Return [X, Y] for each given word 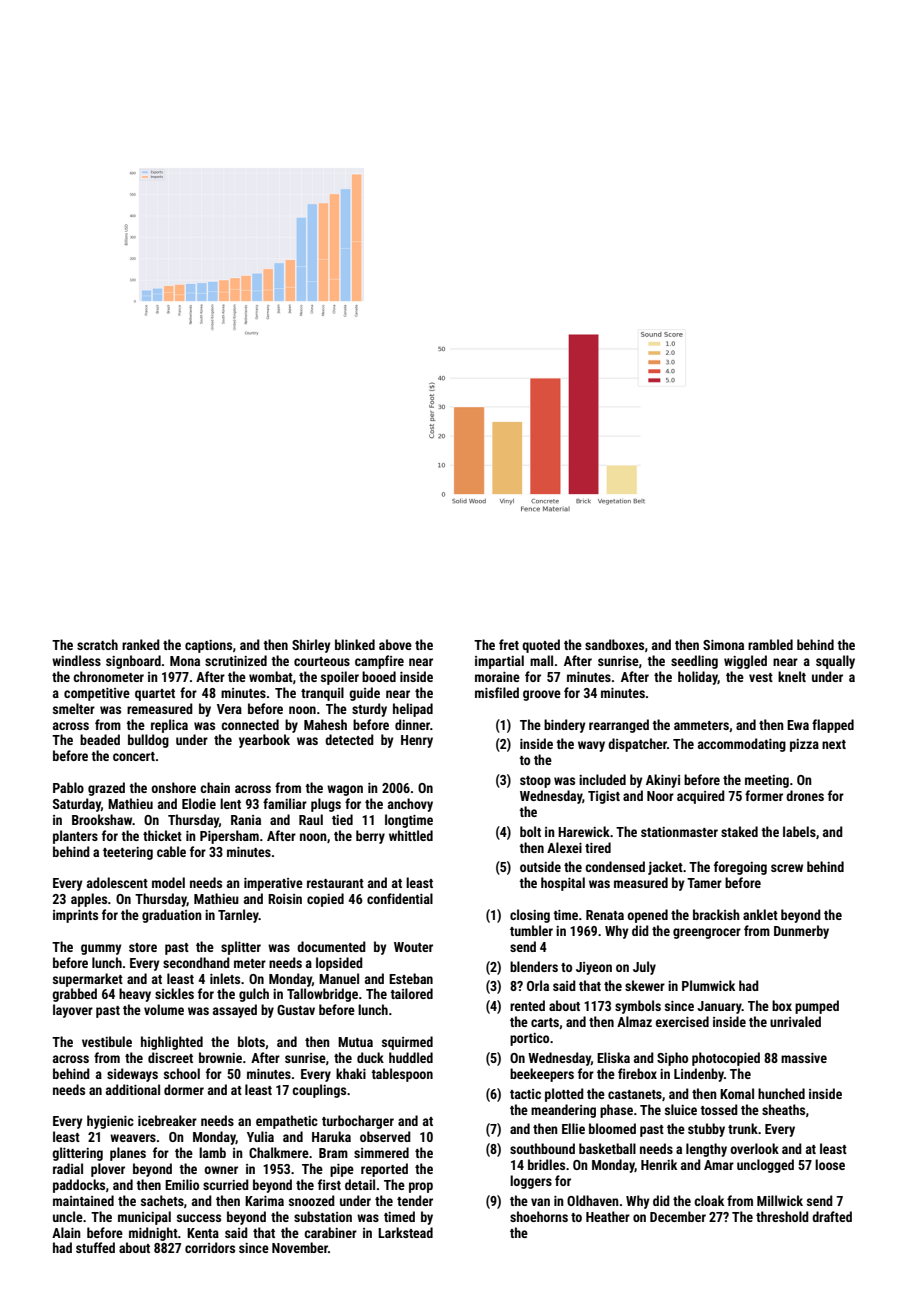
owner [221, 1170]
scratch [97, 644]
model [168, 882]
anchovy [410, 805]
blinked [355, 644]
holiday [698, 678]
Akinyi [663, 781]
